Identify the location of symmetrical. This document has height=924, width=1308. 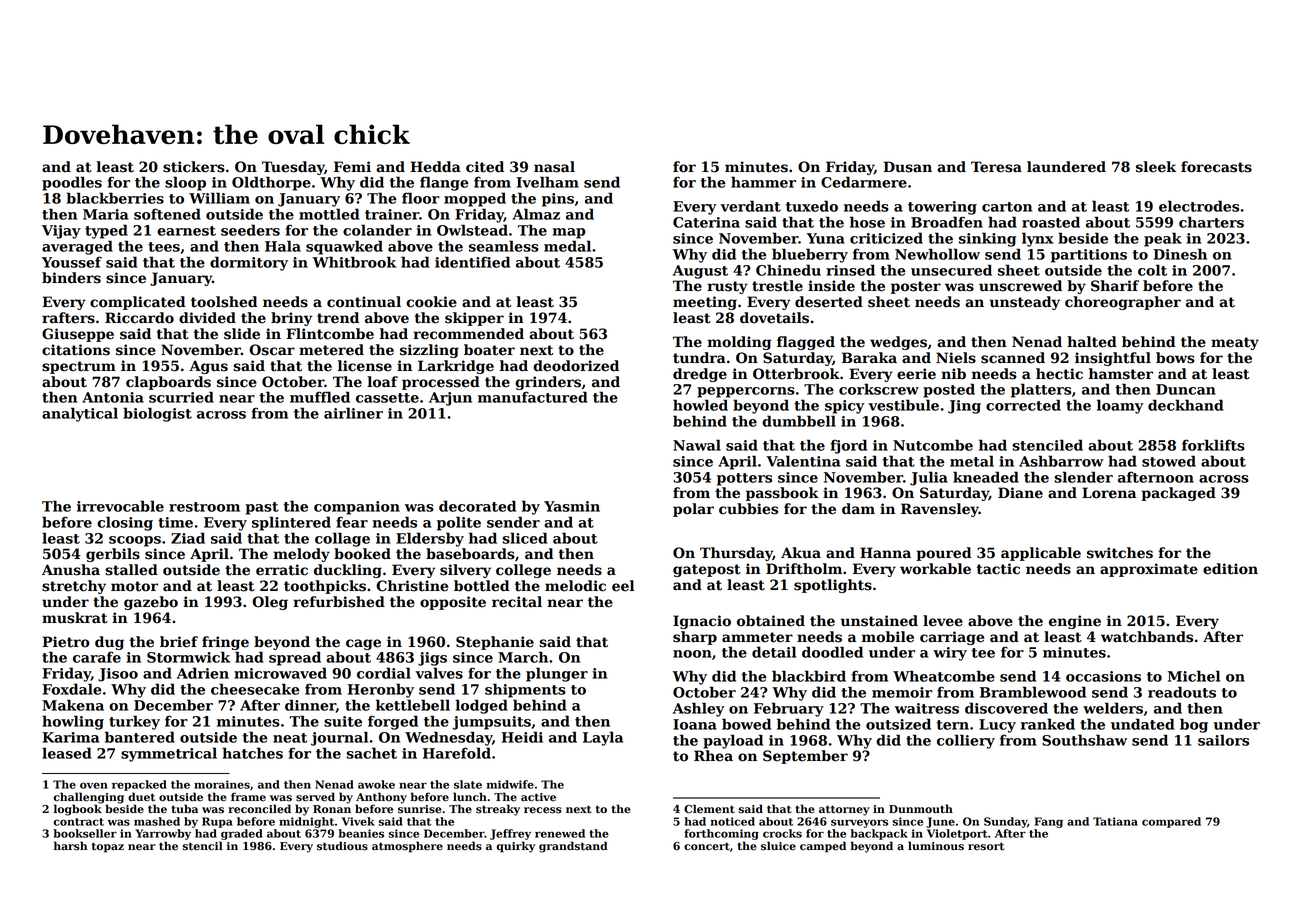
(169, 754).
